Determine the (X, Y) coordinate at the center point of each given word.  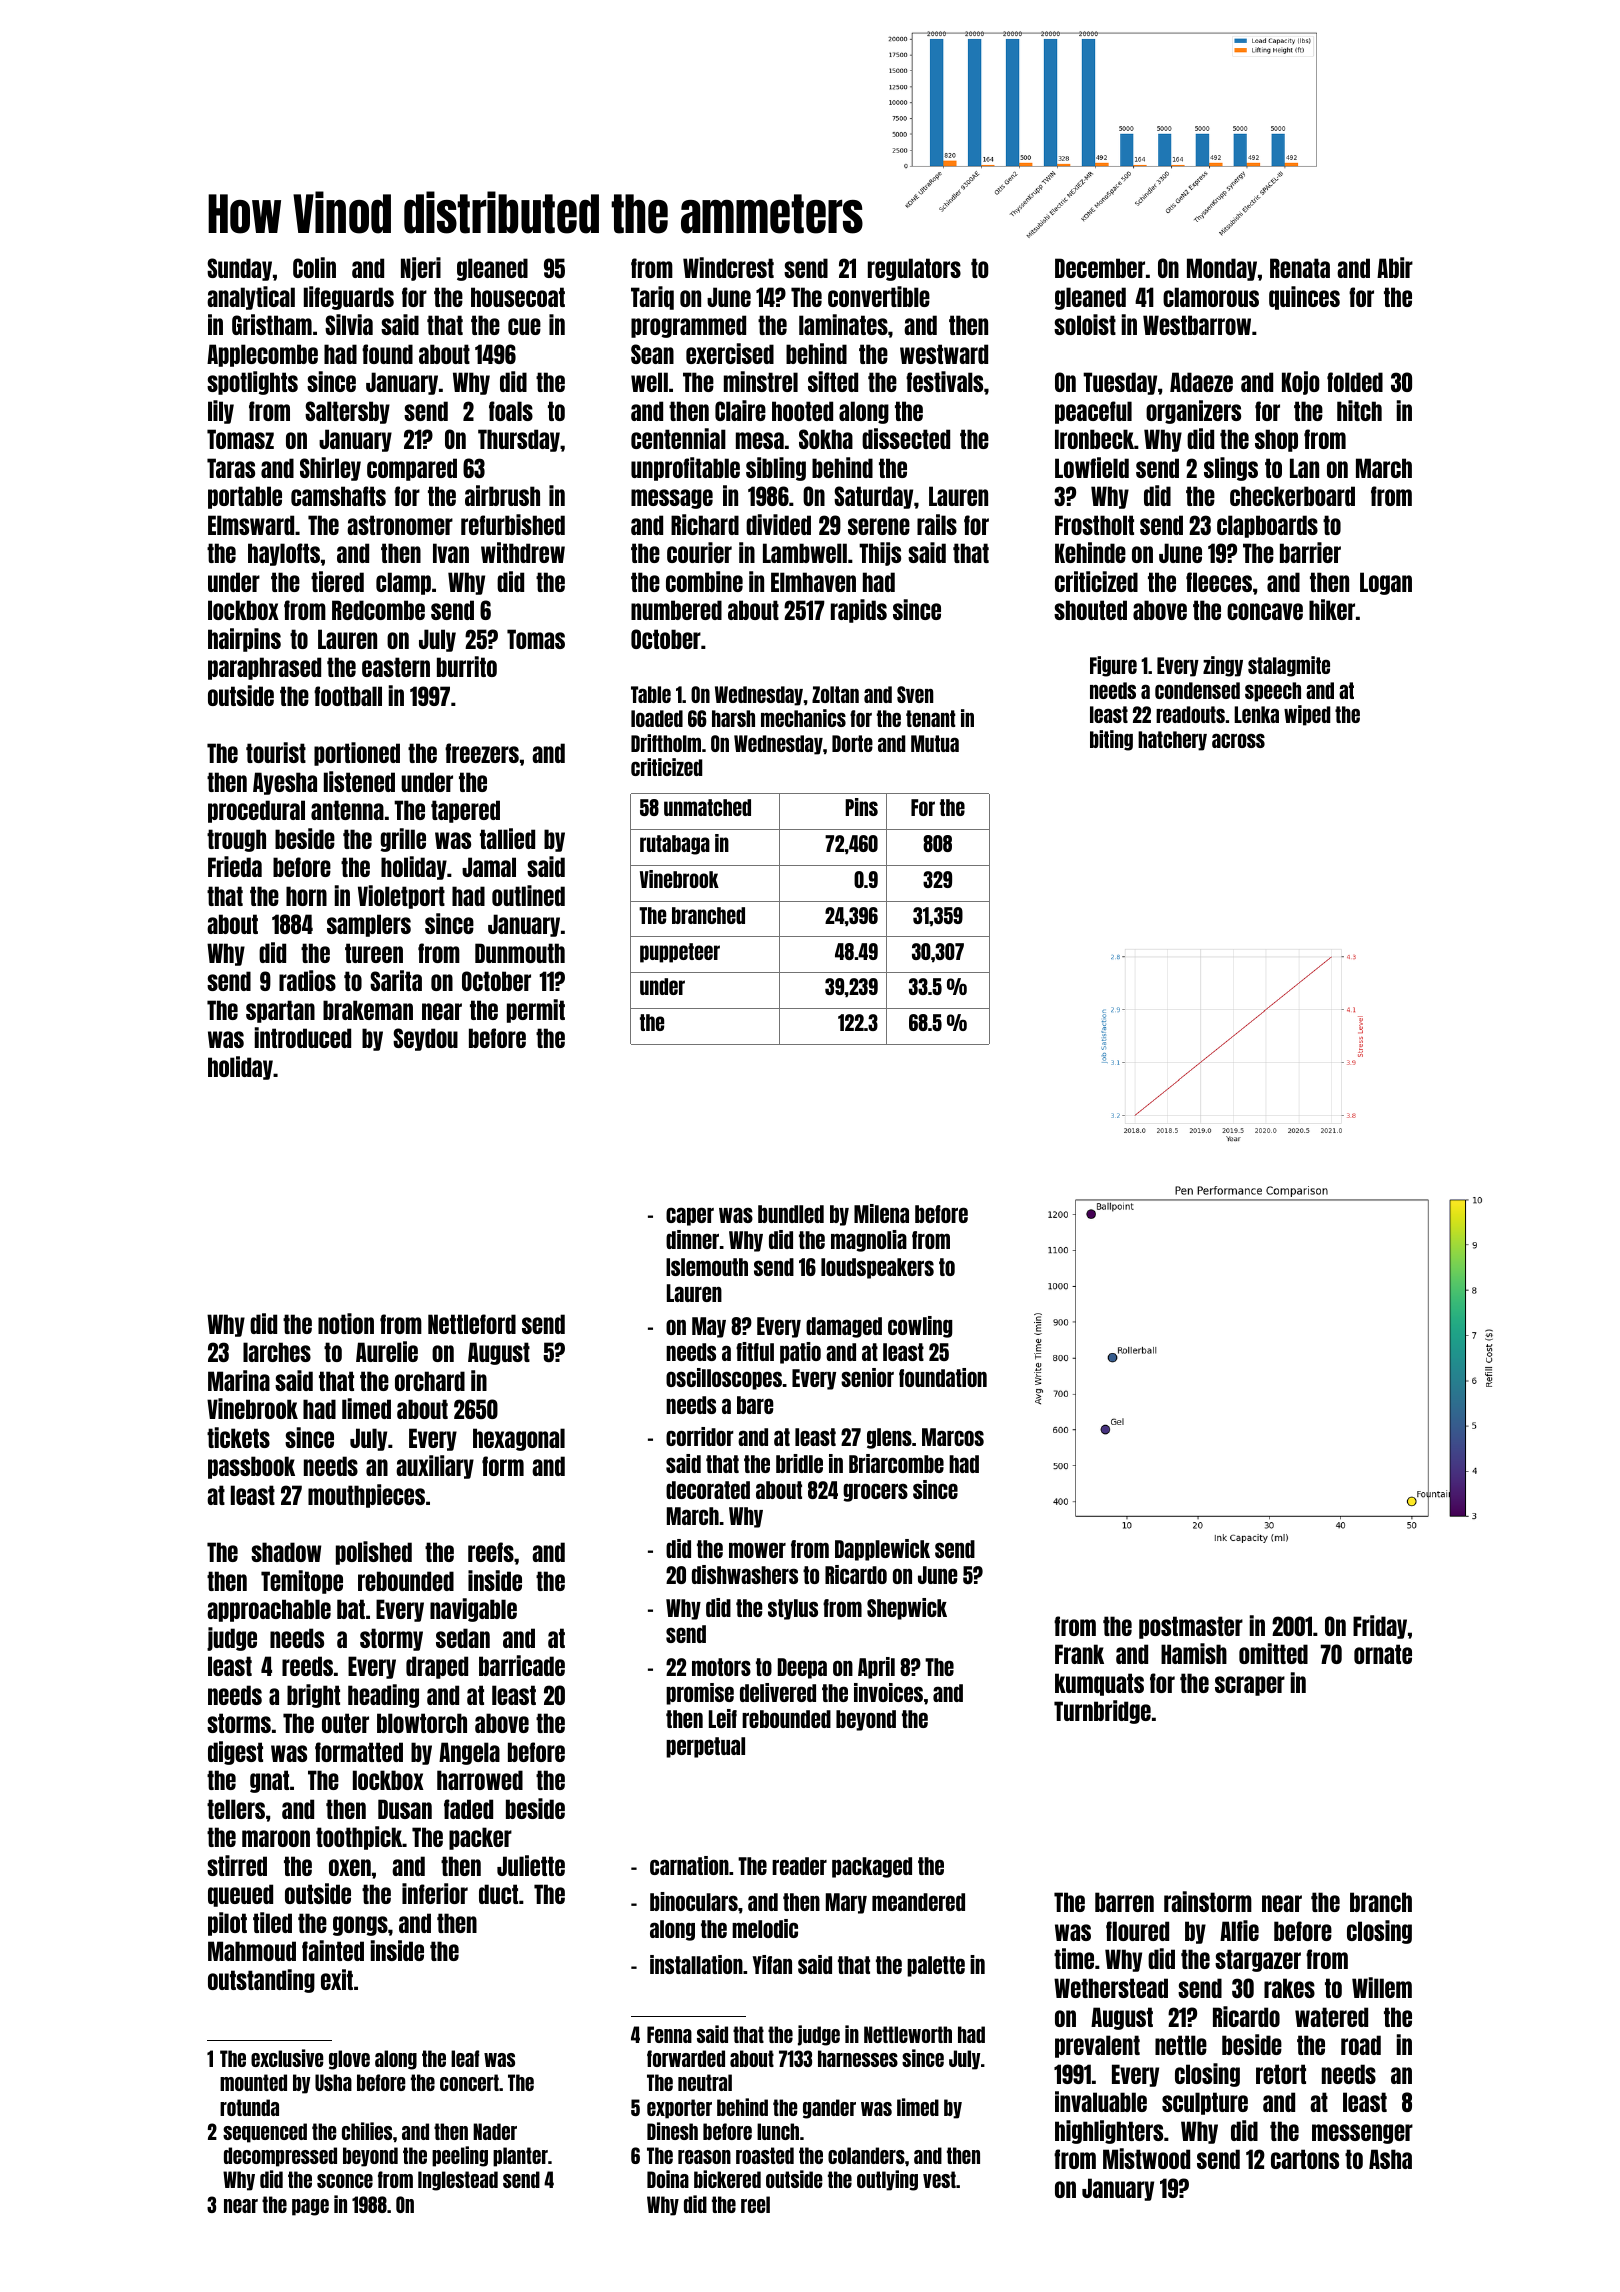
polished (374, 1553)
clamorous (1211, 297)
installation (696, 1964)
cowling (920, 1327)
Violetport (401, 897)
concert (469, 2082)
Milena (881, 1213)
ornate (1383, 1654)
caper (690, 1216)
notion (346, 1323)
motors (721, 1667)
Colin (314, 267)
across (1238, 740)
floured (1137, 1931)
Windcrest (728, 267)
